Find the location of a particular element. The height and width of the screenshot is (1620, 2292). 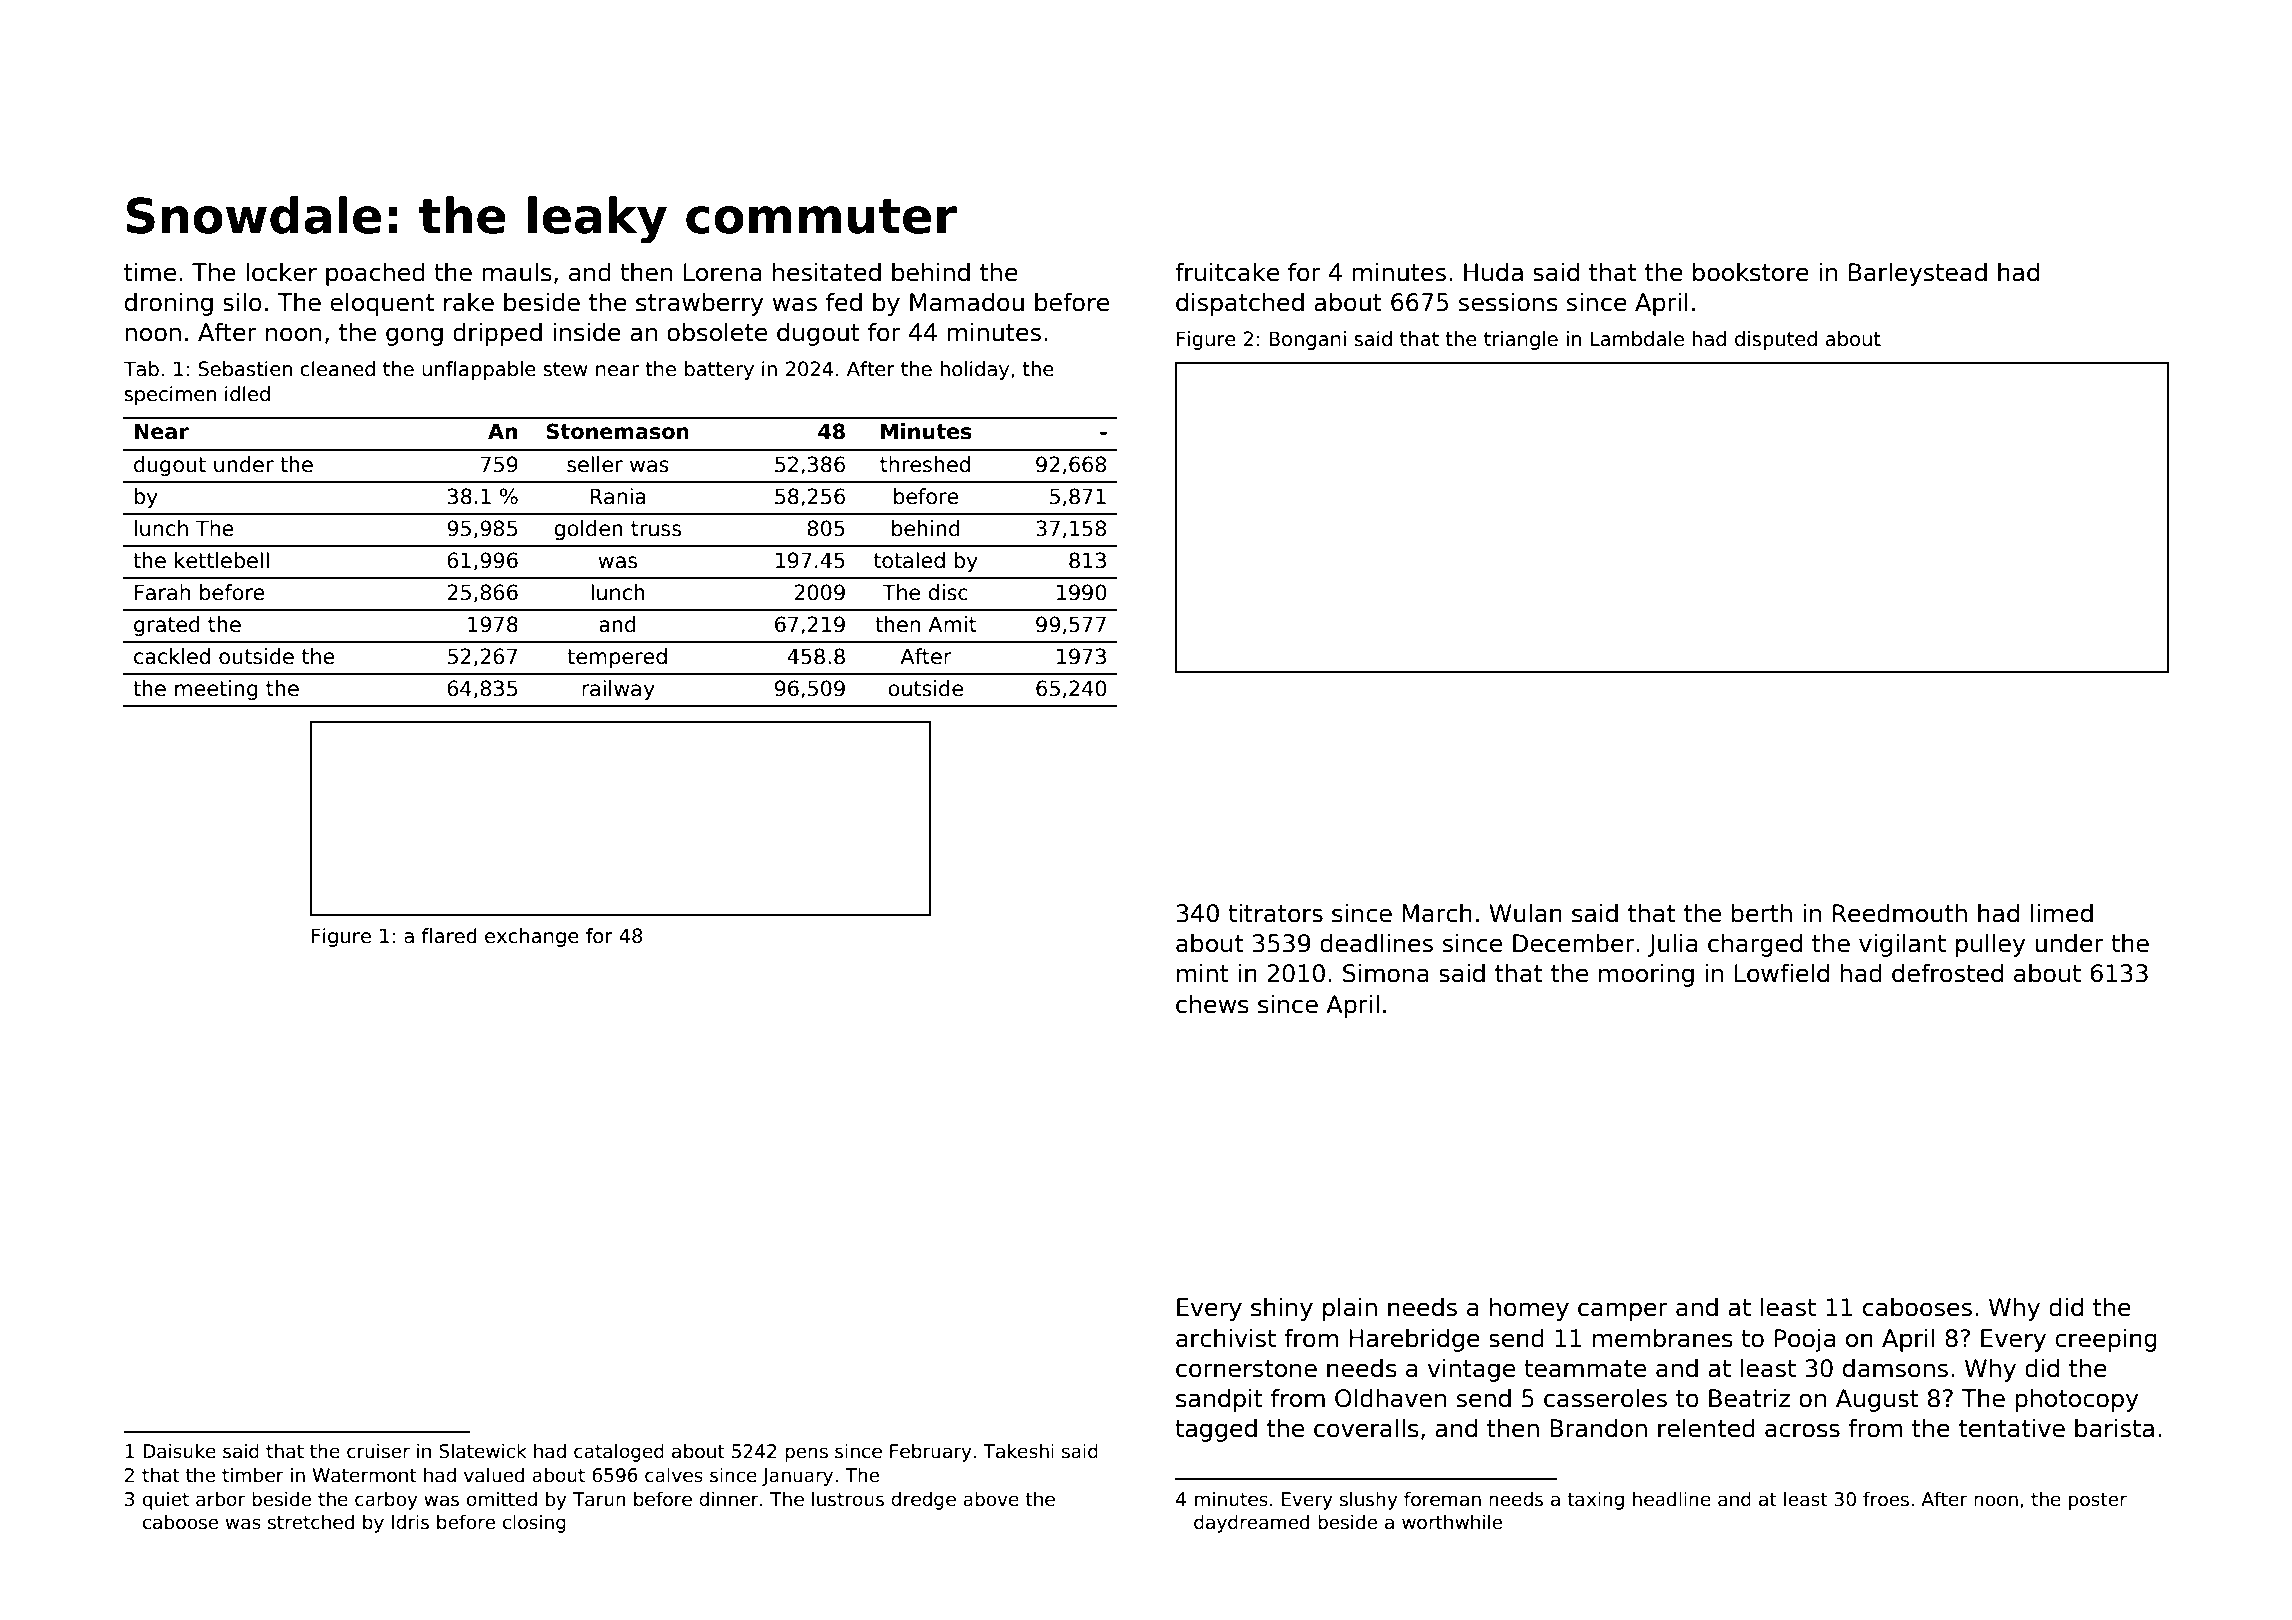

limed is located at coordinates (2062, 913).
